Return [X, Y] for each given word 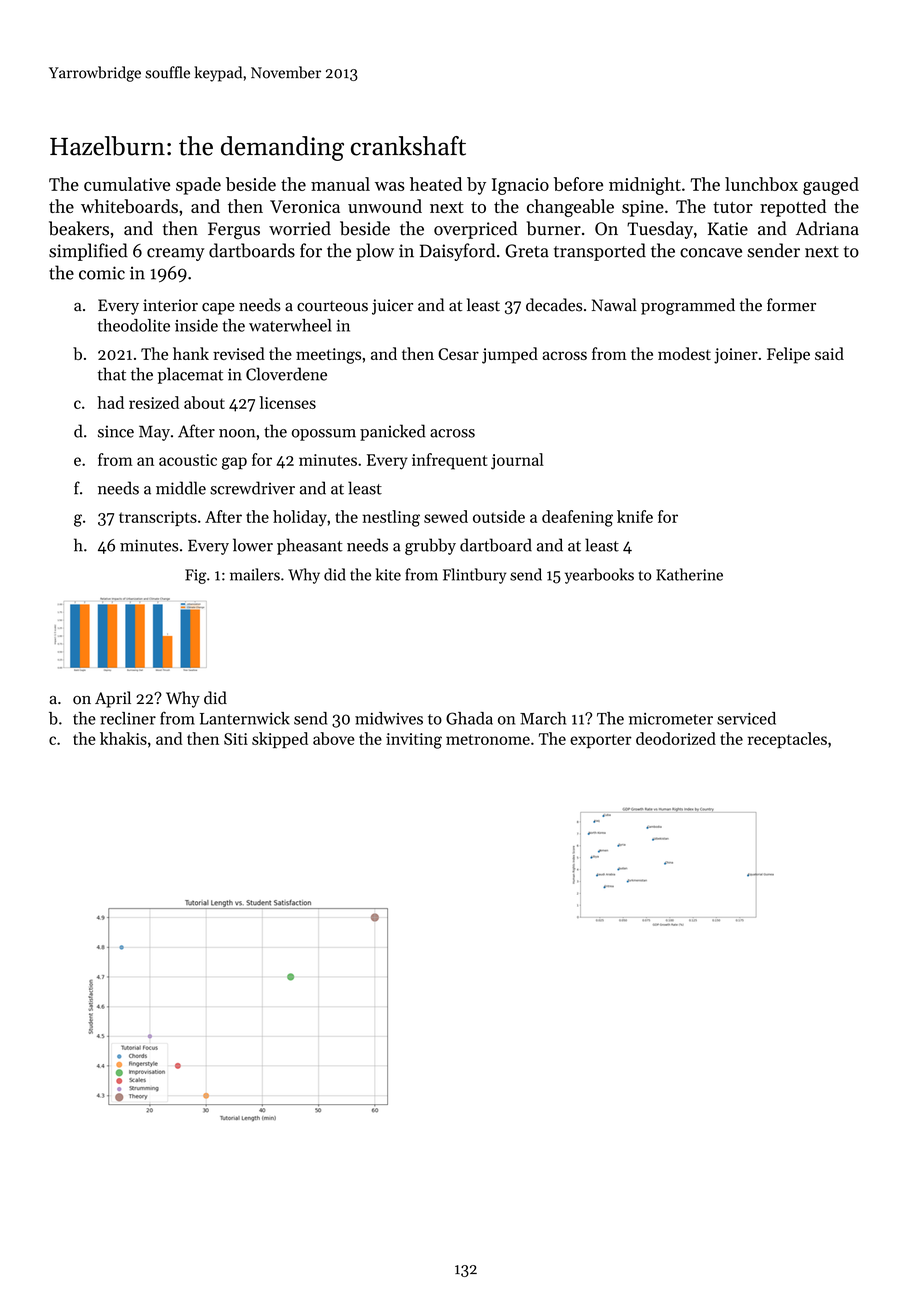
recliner [128, 718]
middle [181, 488]
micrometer [671, 719]
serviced [746, 718]
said [829, 353]
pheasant [310, 546]
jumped [510, 355]
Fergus [234, 230]
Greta [527, 251]
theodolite [134, 325]
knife [635, 516]
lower [253, 545]
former [791, 305]
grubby [430, 546]
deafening [577, 518]
